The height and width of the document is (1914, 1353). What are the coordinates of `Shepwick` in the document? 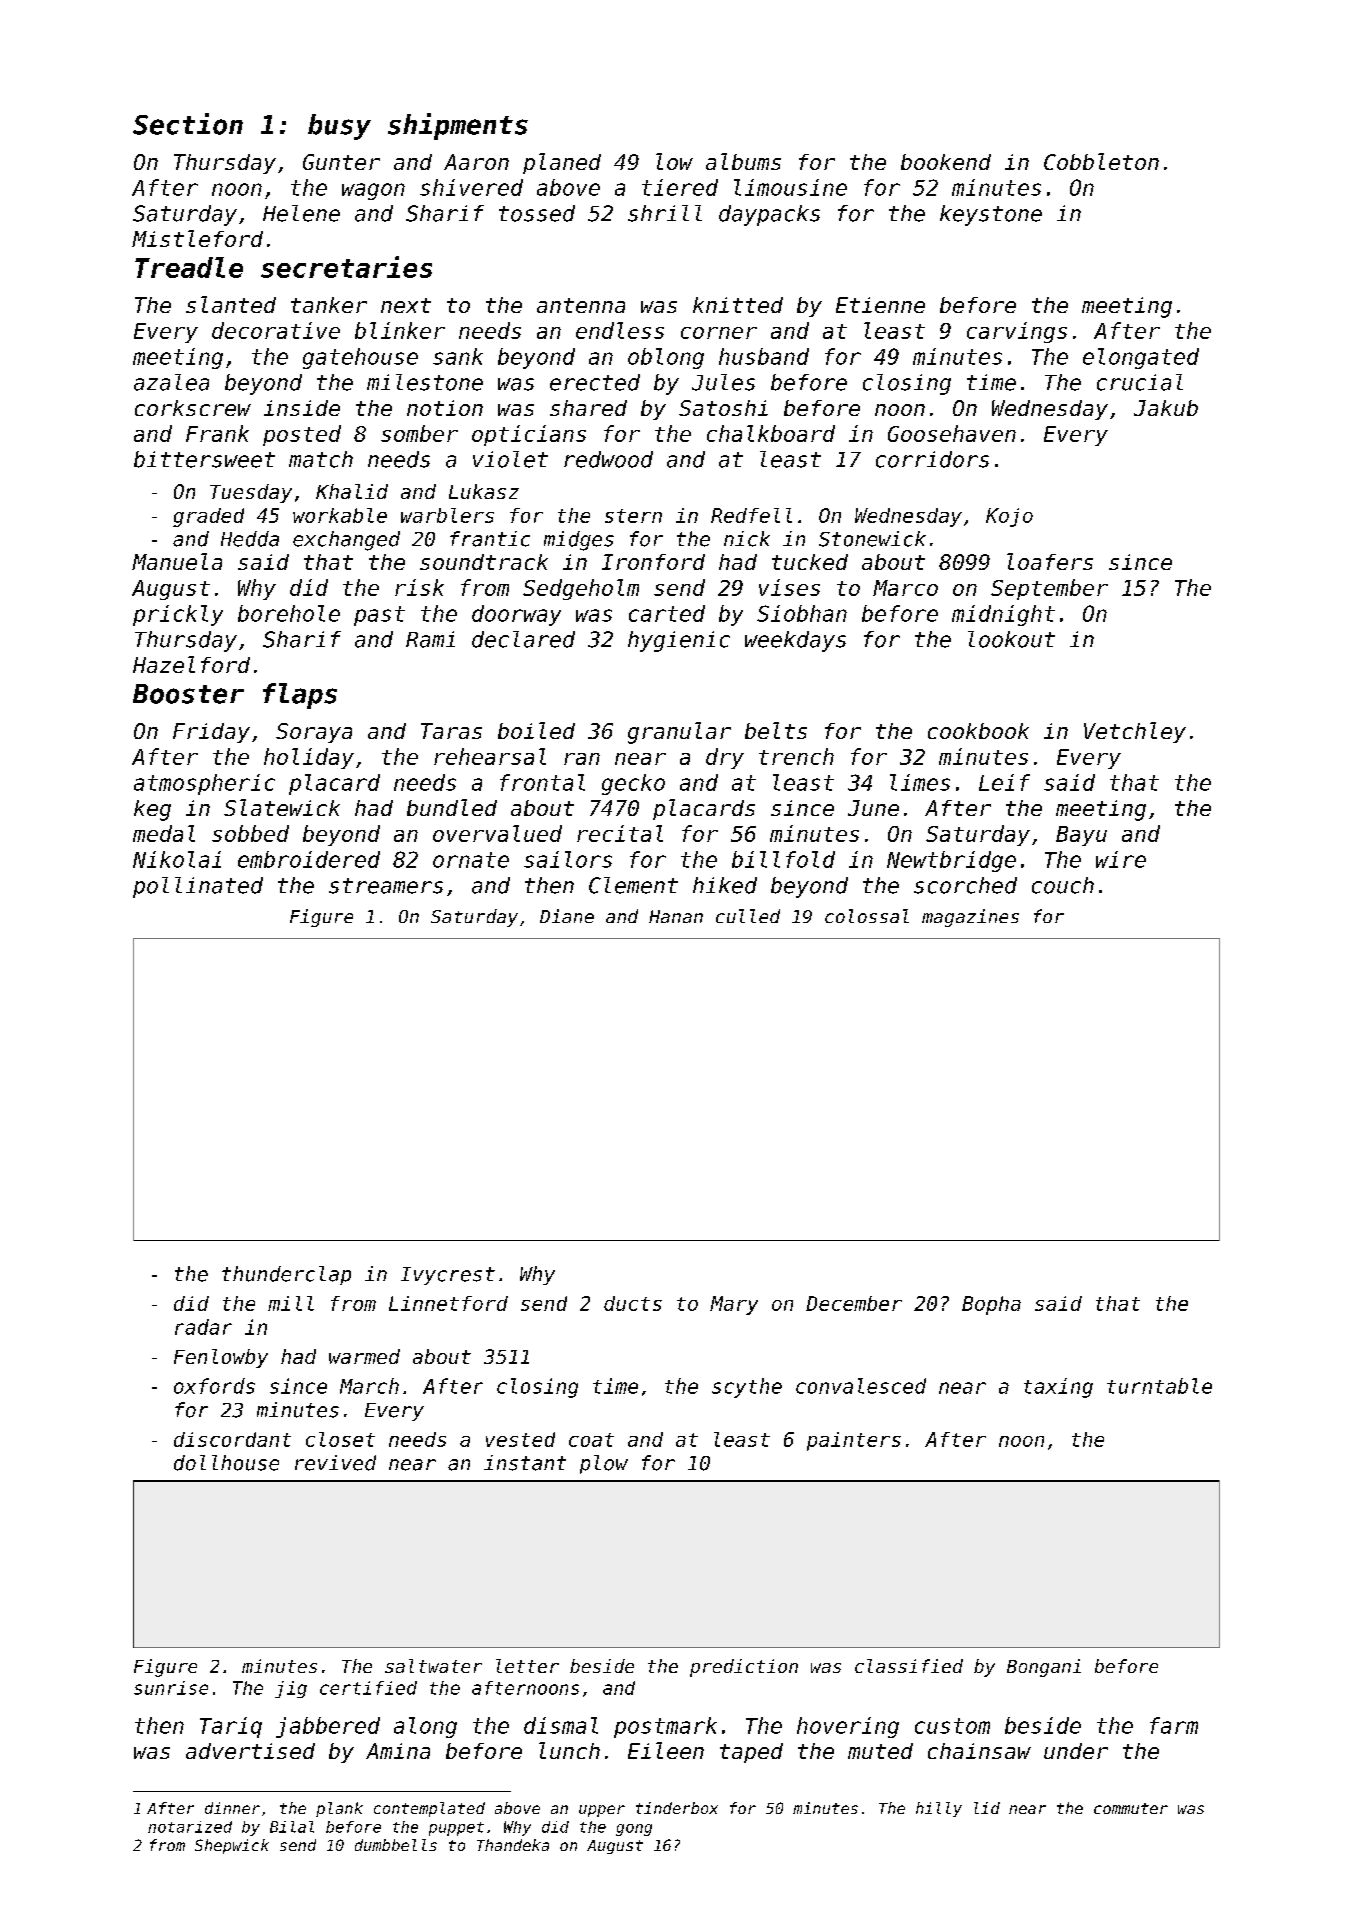 It's located at (232, 1846).
